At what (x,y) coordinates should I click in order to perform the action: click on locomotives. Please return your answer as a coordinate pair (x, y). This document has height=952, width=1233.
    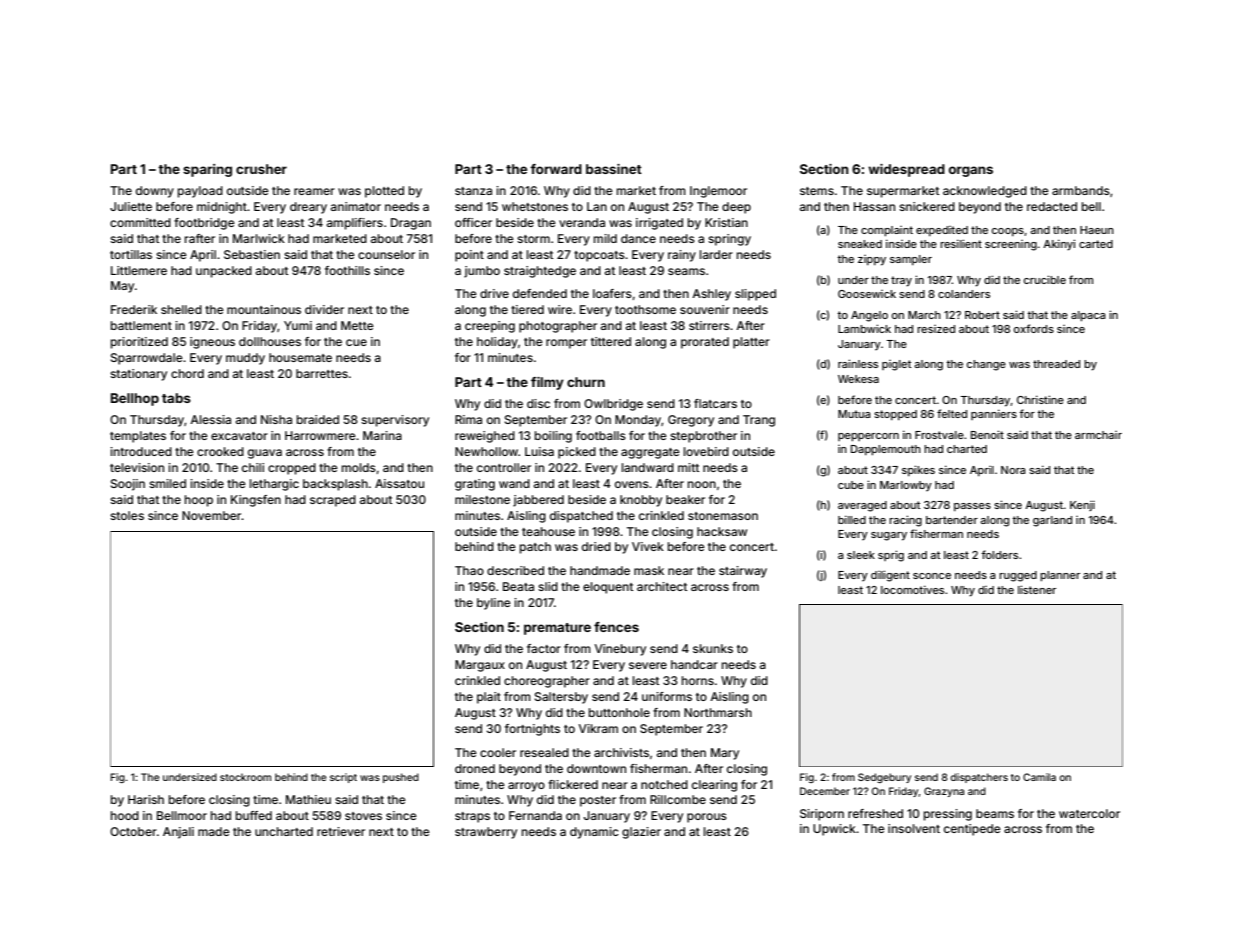
    Looking at the image, I should click on (912, 589).
